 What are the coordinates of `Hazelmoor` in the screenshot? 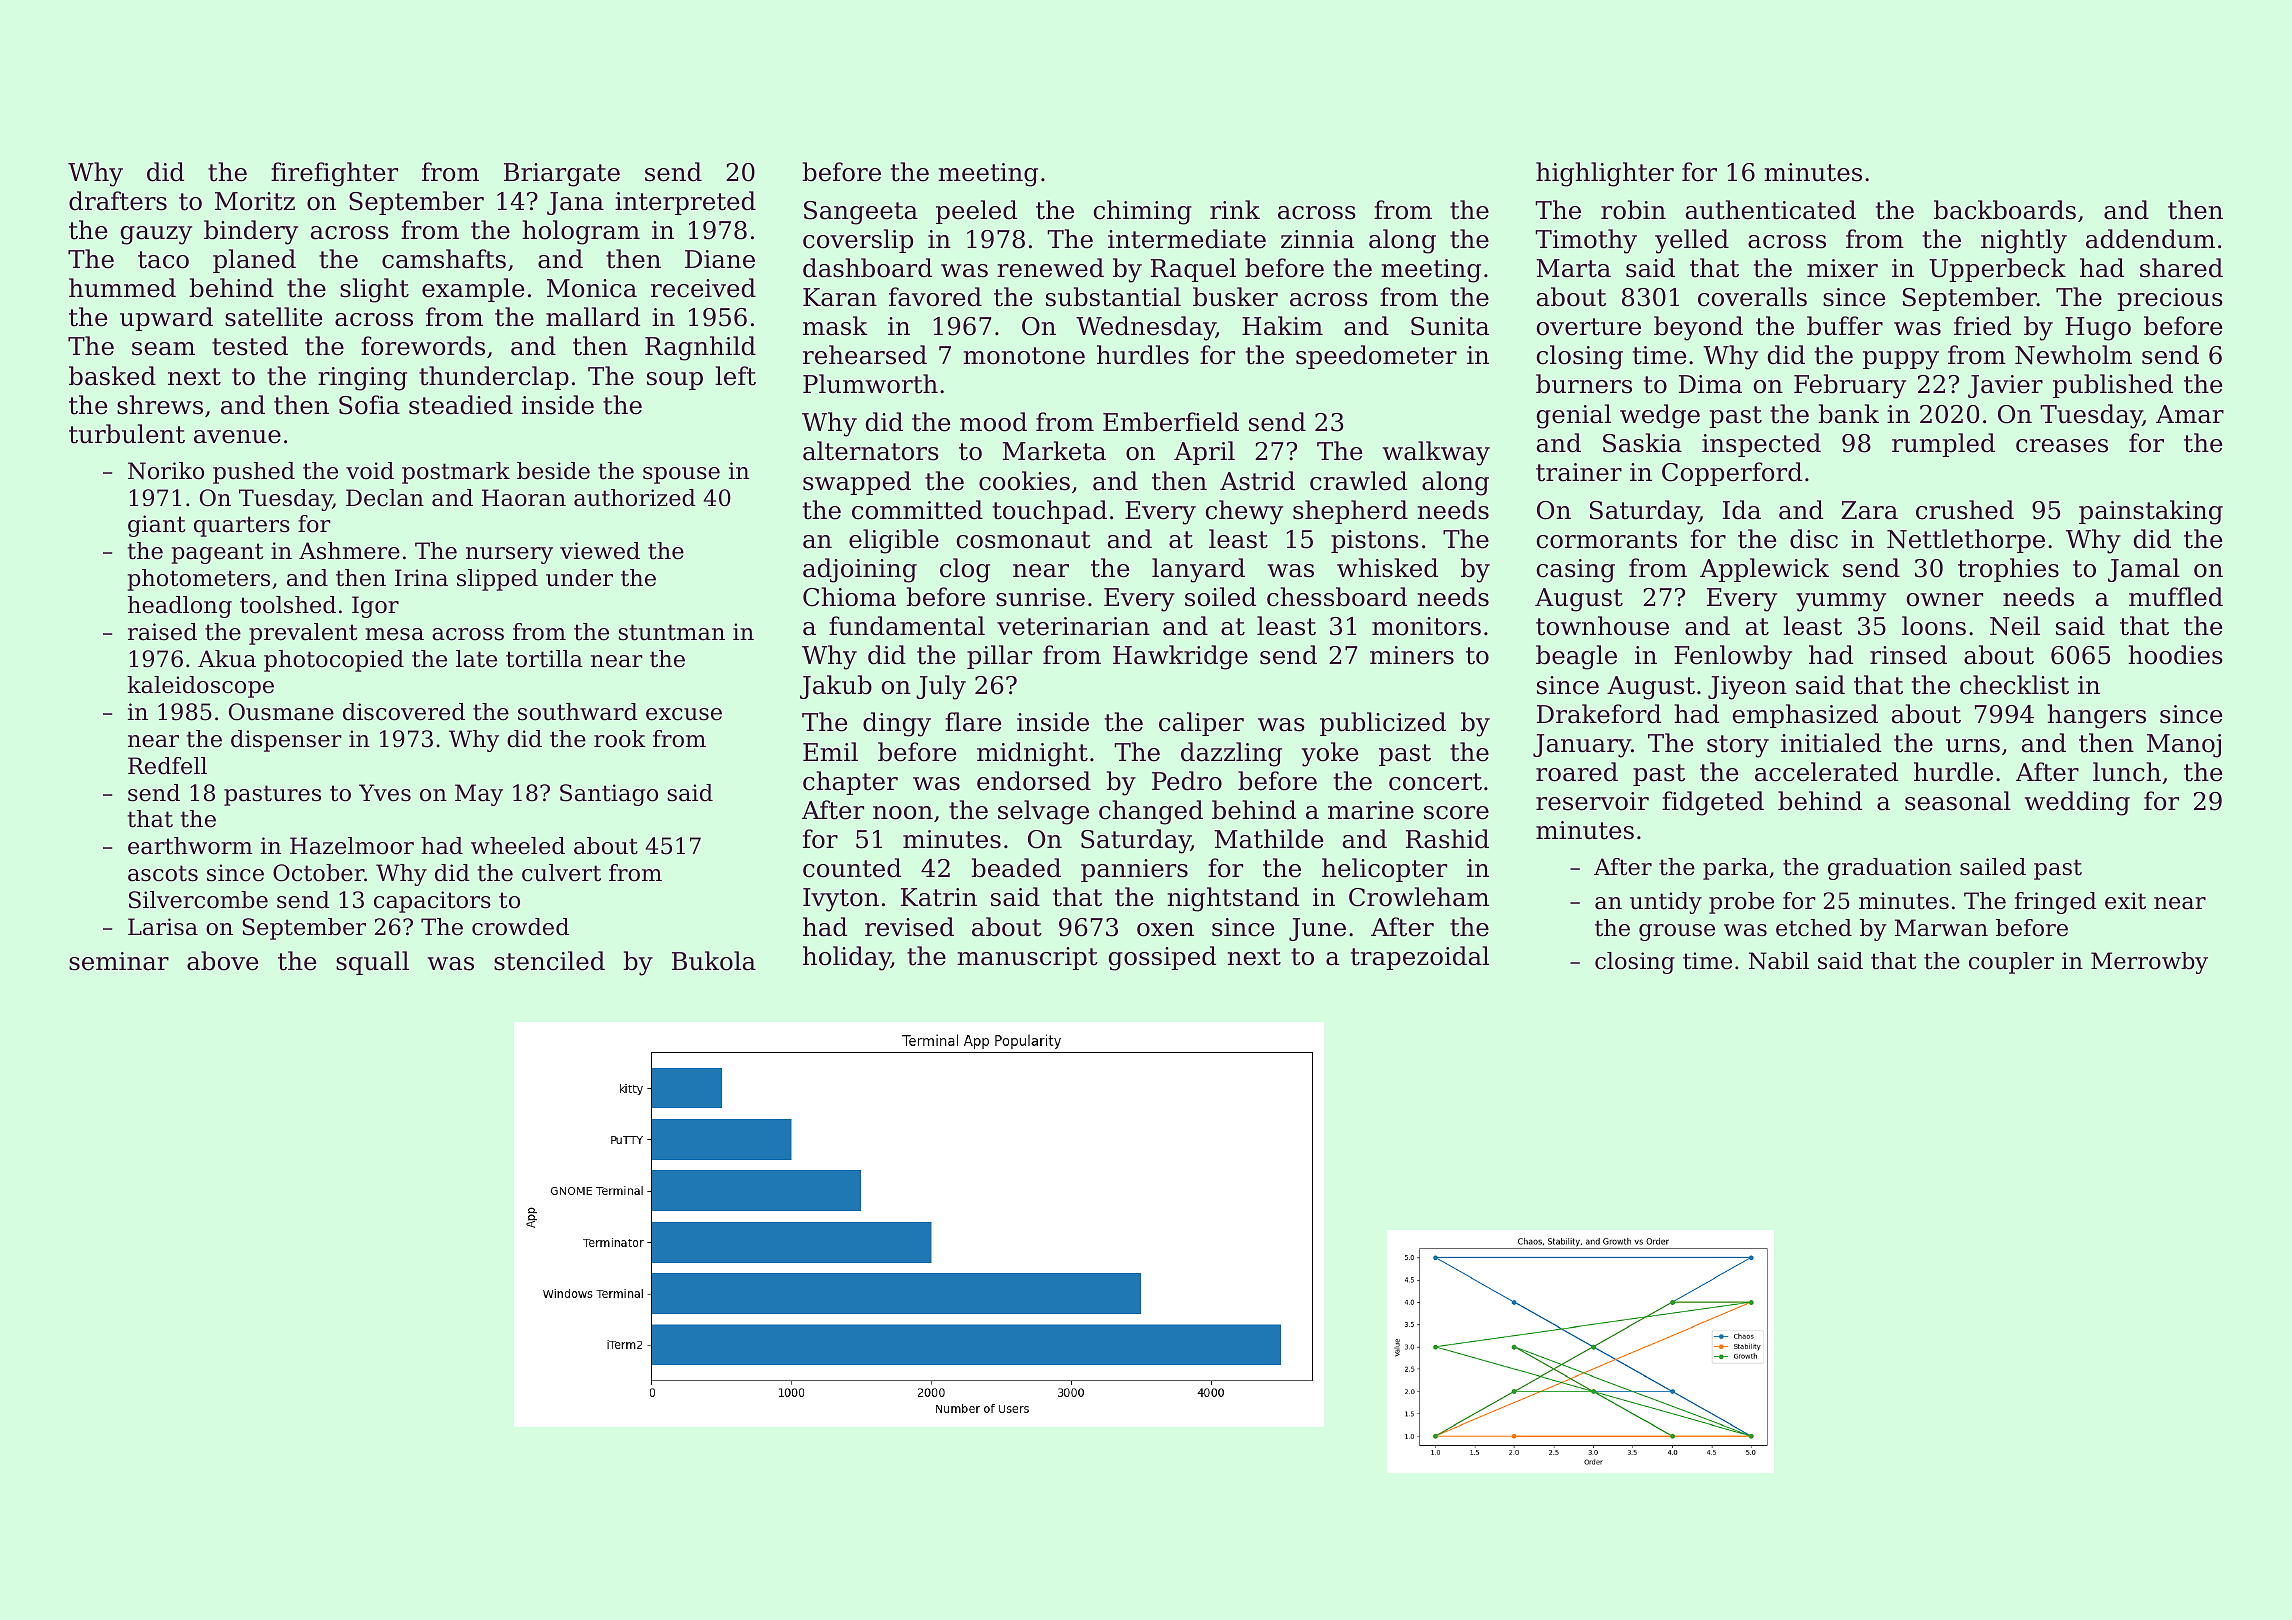 It's located at (352, 846).
